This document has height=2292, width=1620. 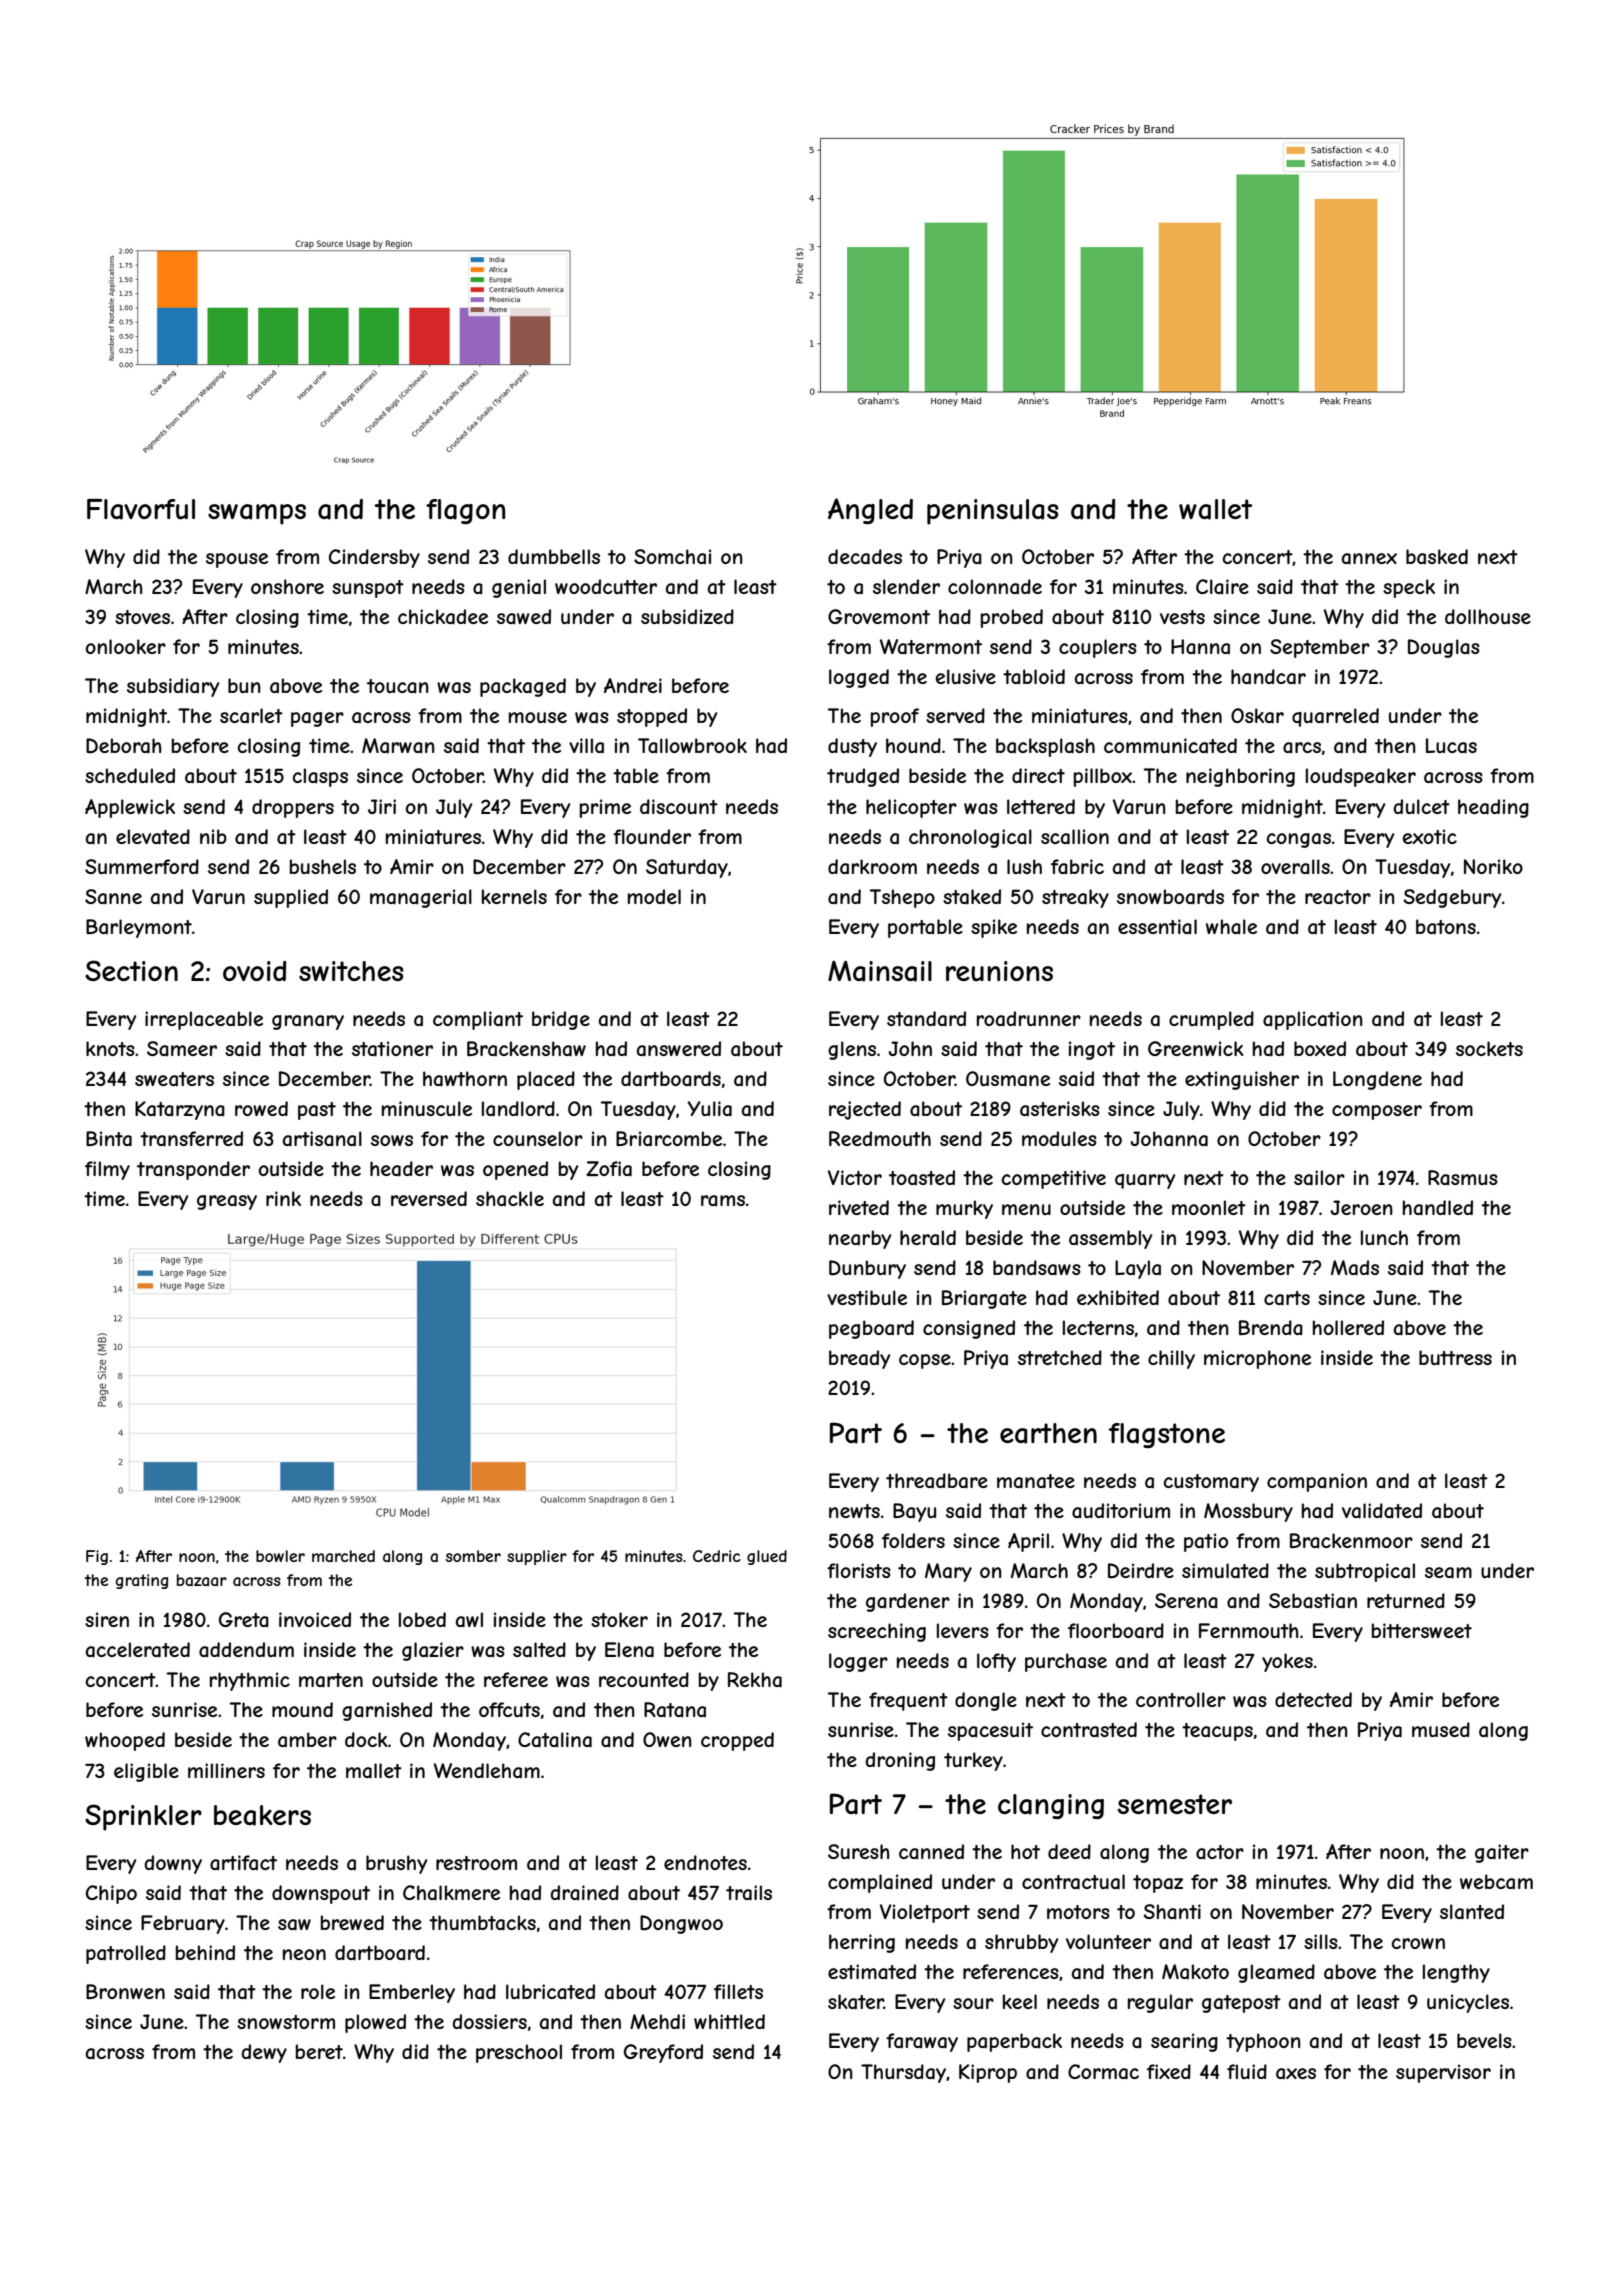 I want to click on wallet, so click(x=1215, y=509).
